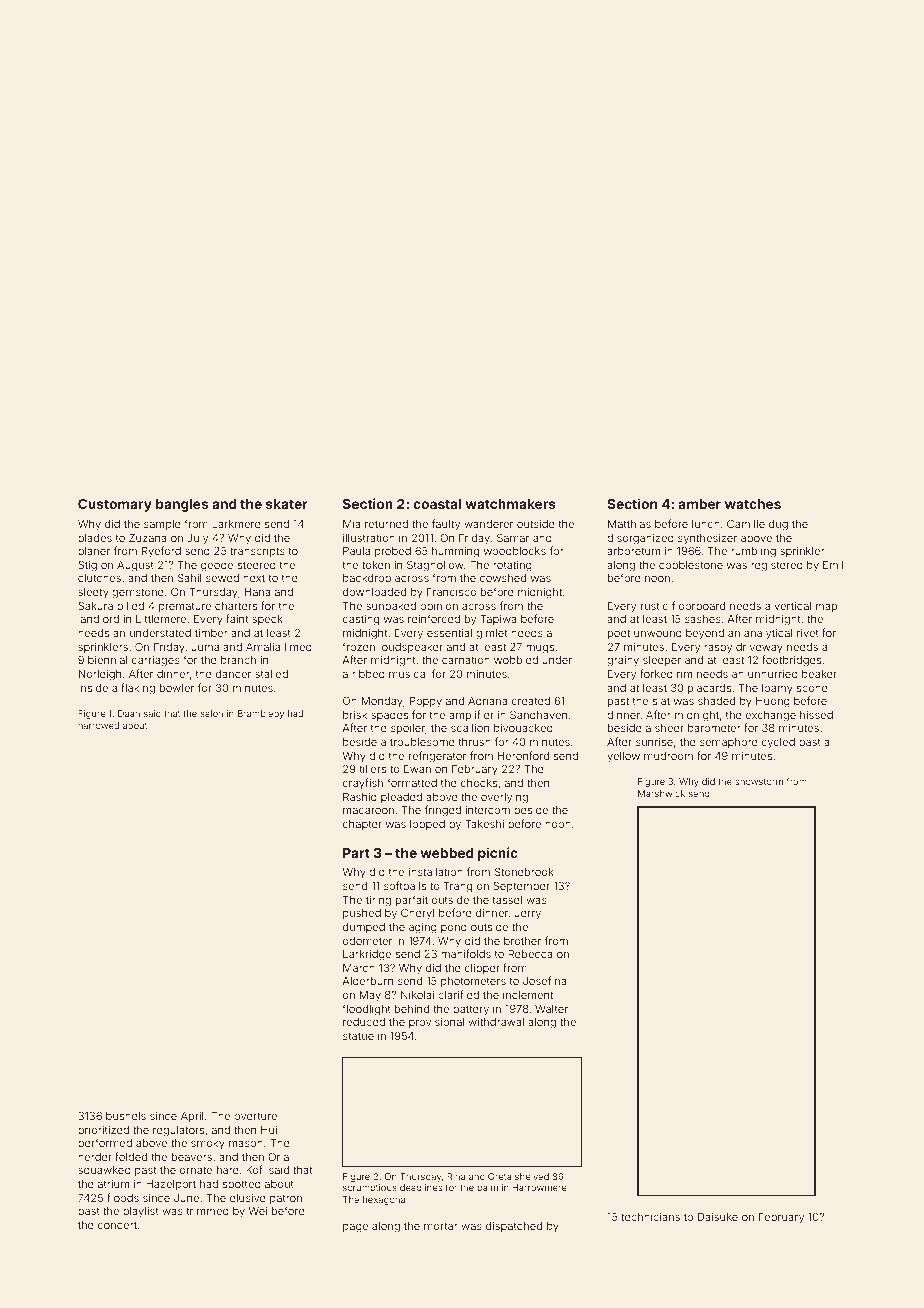  Describe the element at coordinates (458, 887) in the page. I see `Trang` at that location.
